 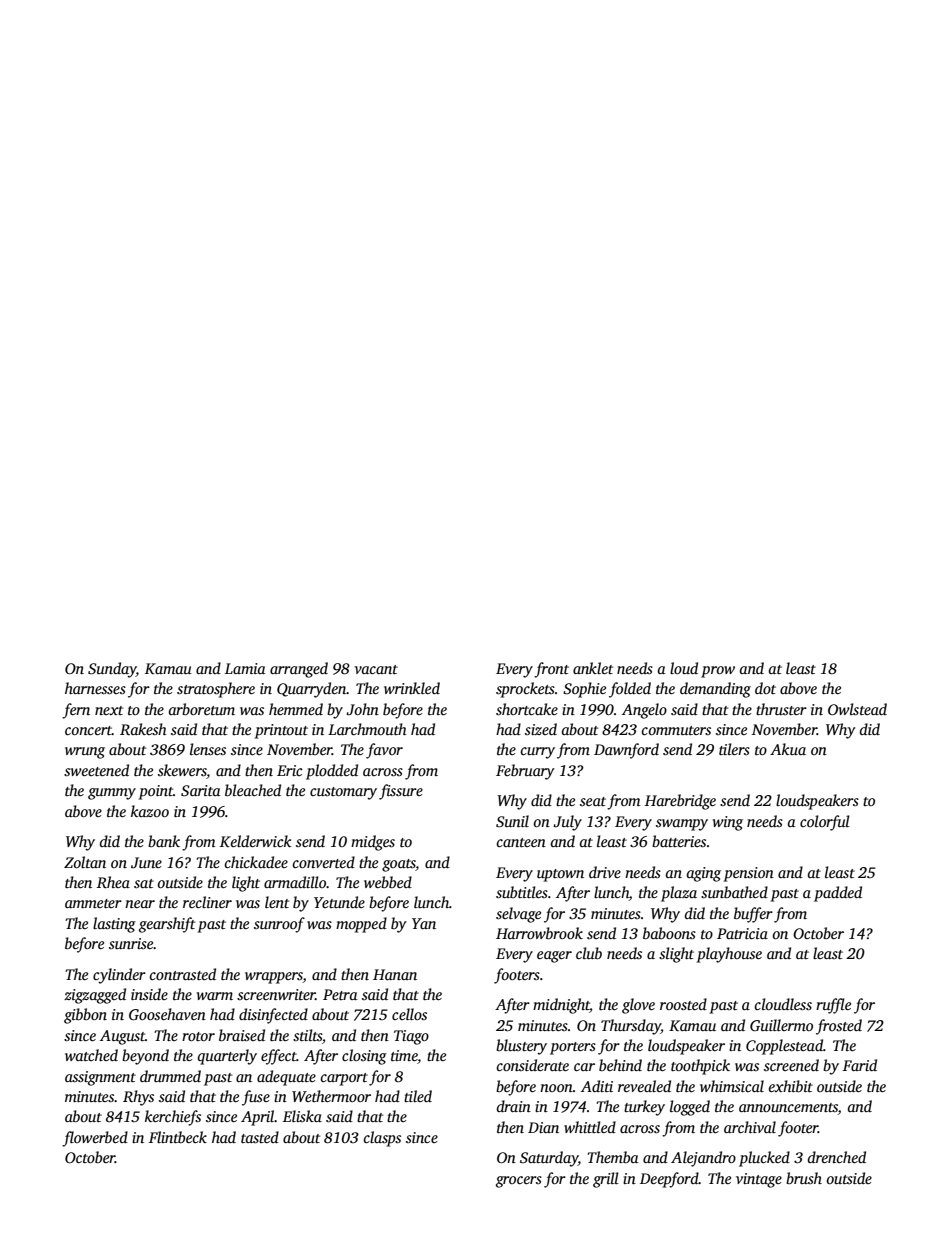 What do you see at coordinates (178, 1137) in the screenshot?
I see `Flintbeck` at bounding box center [178, 1137].
